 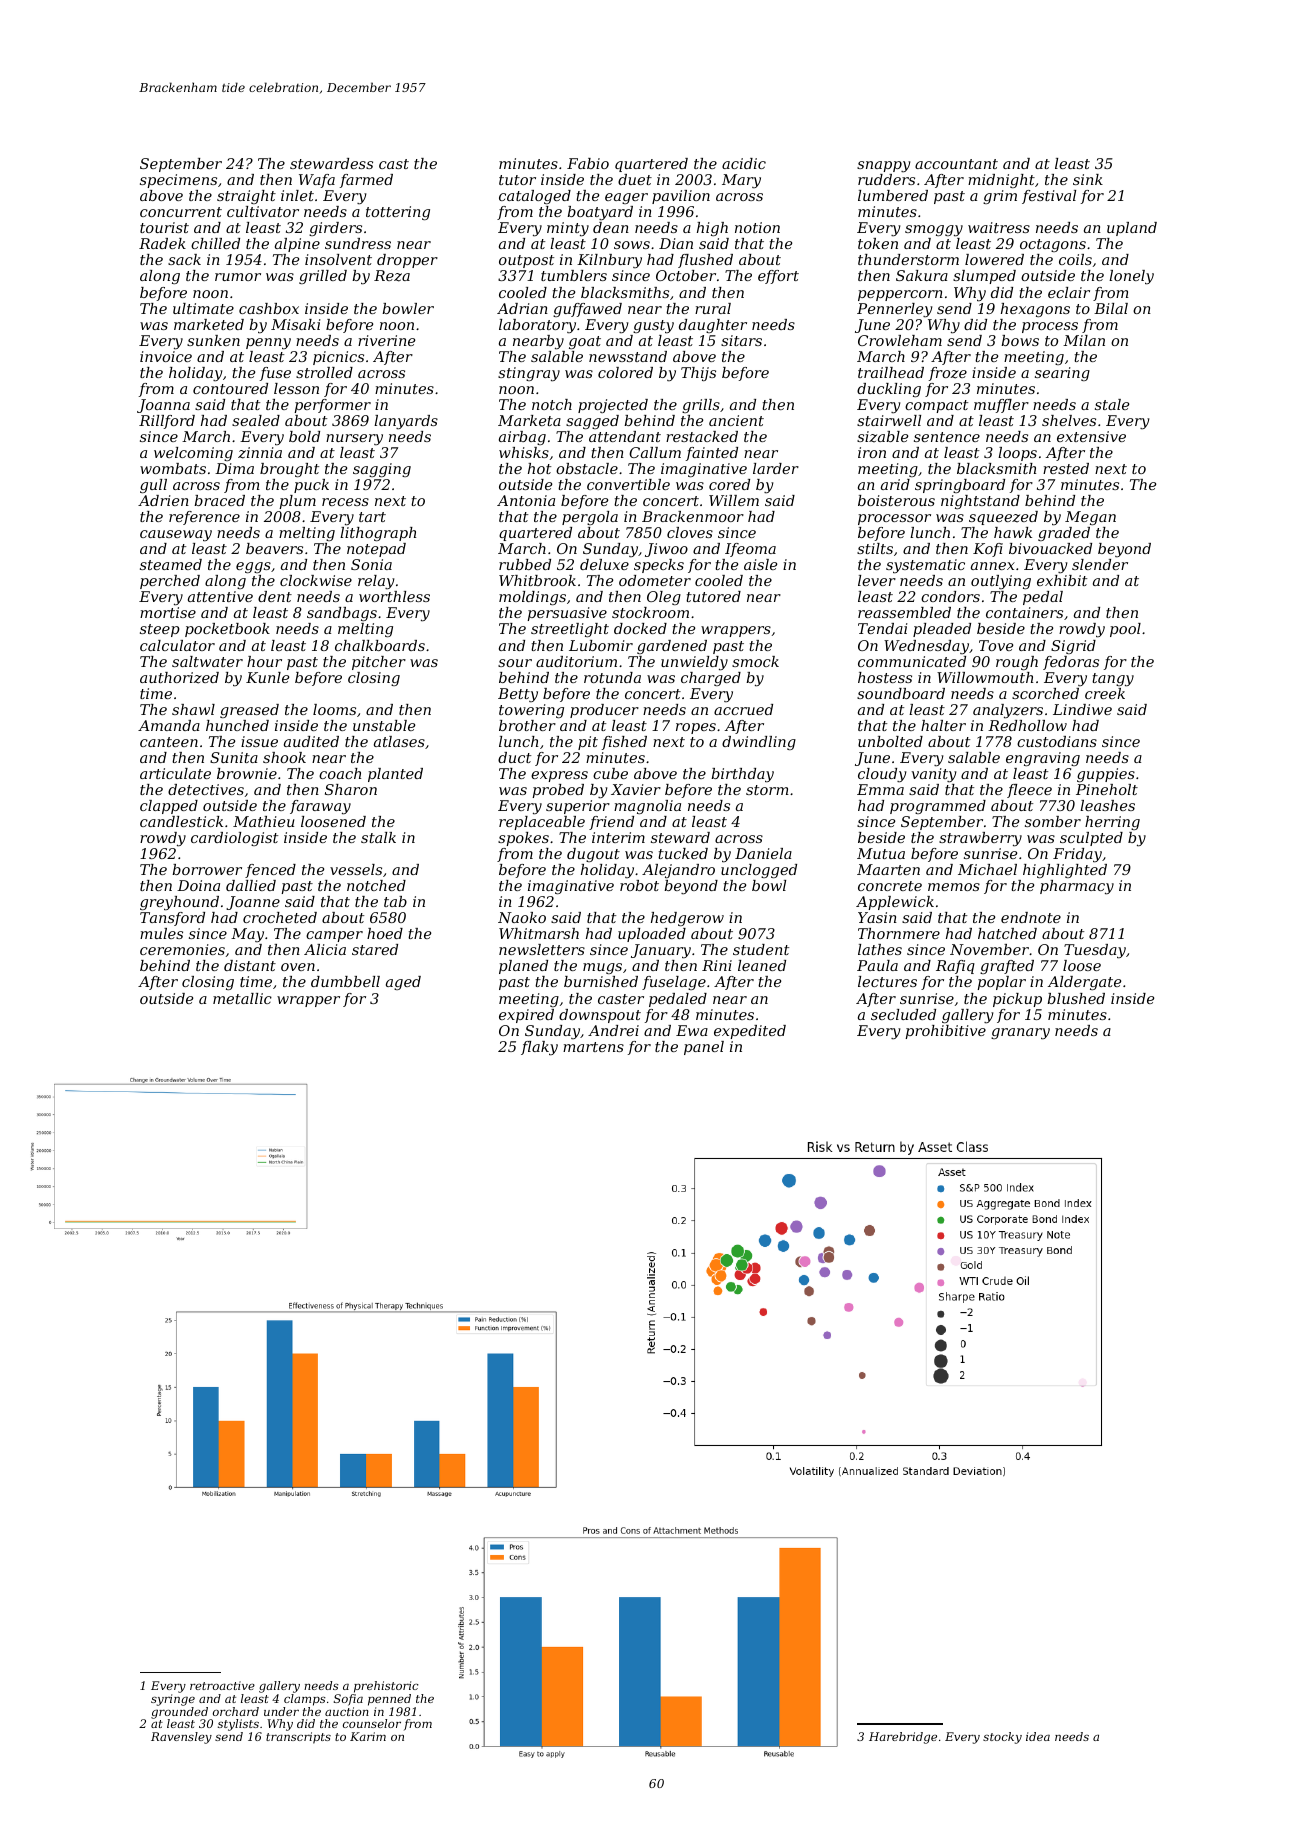 What do you see at coordinates (903, 1738) in the screenshot?
I see `Harebridge` at bounding box center [903, 1738].
